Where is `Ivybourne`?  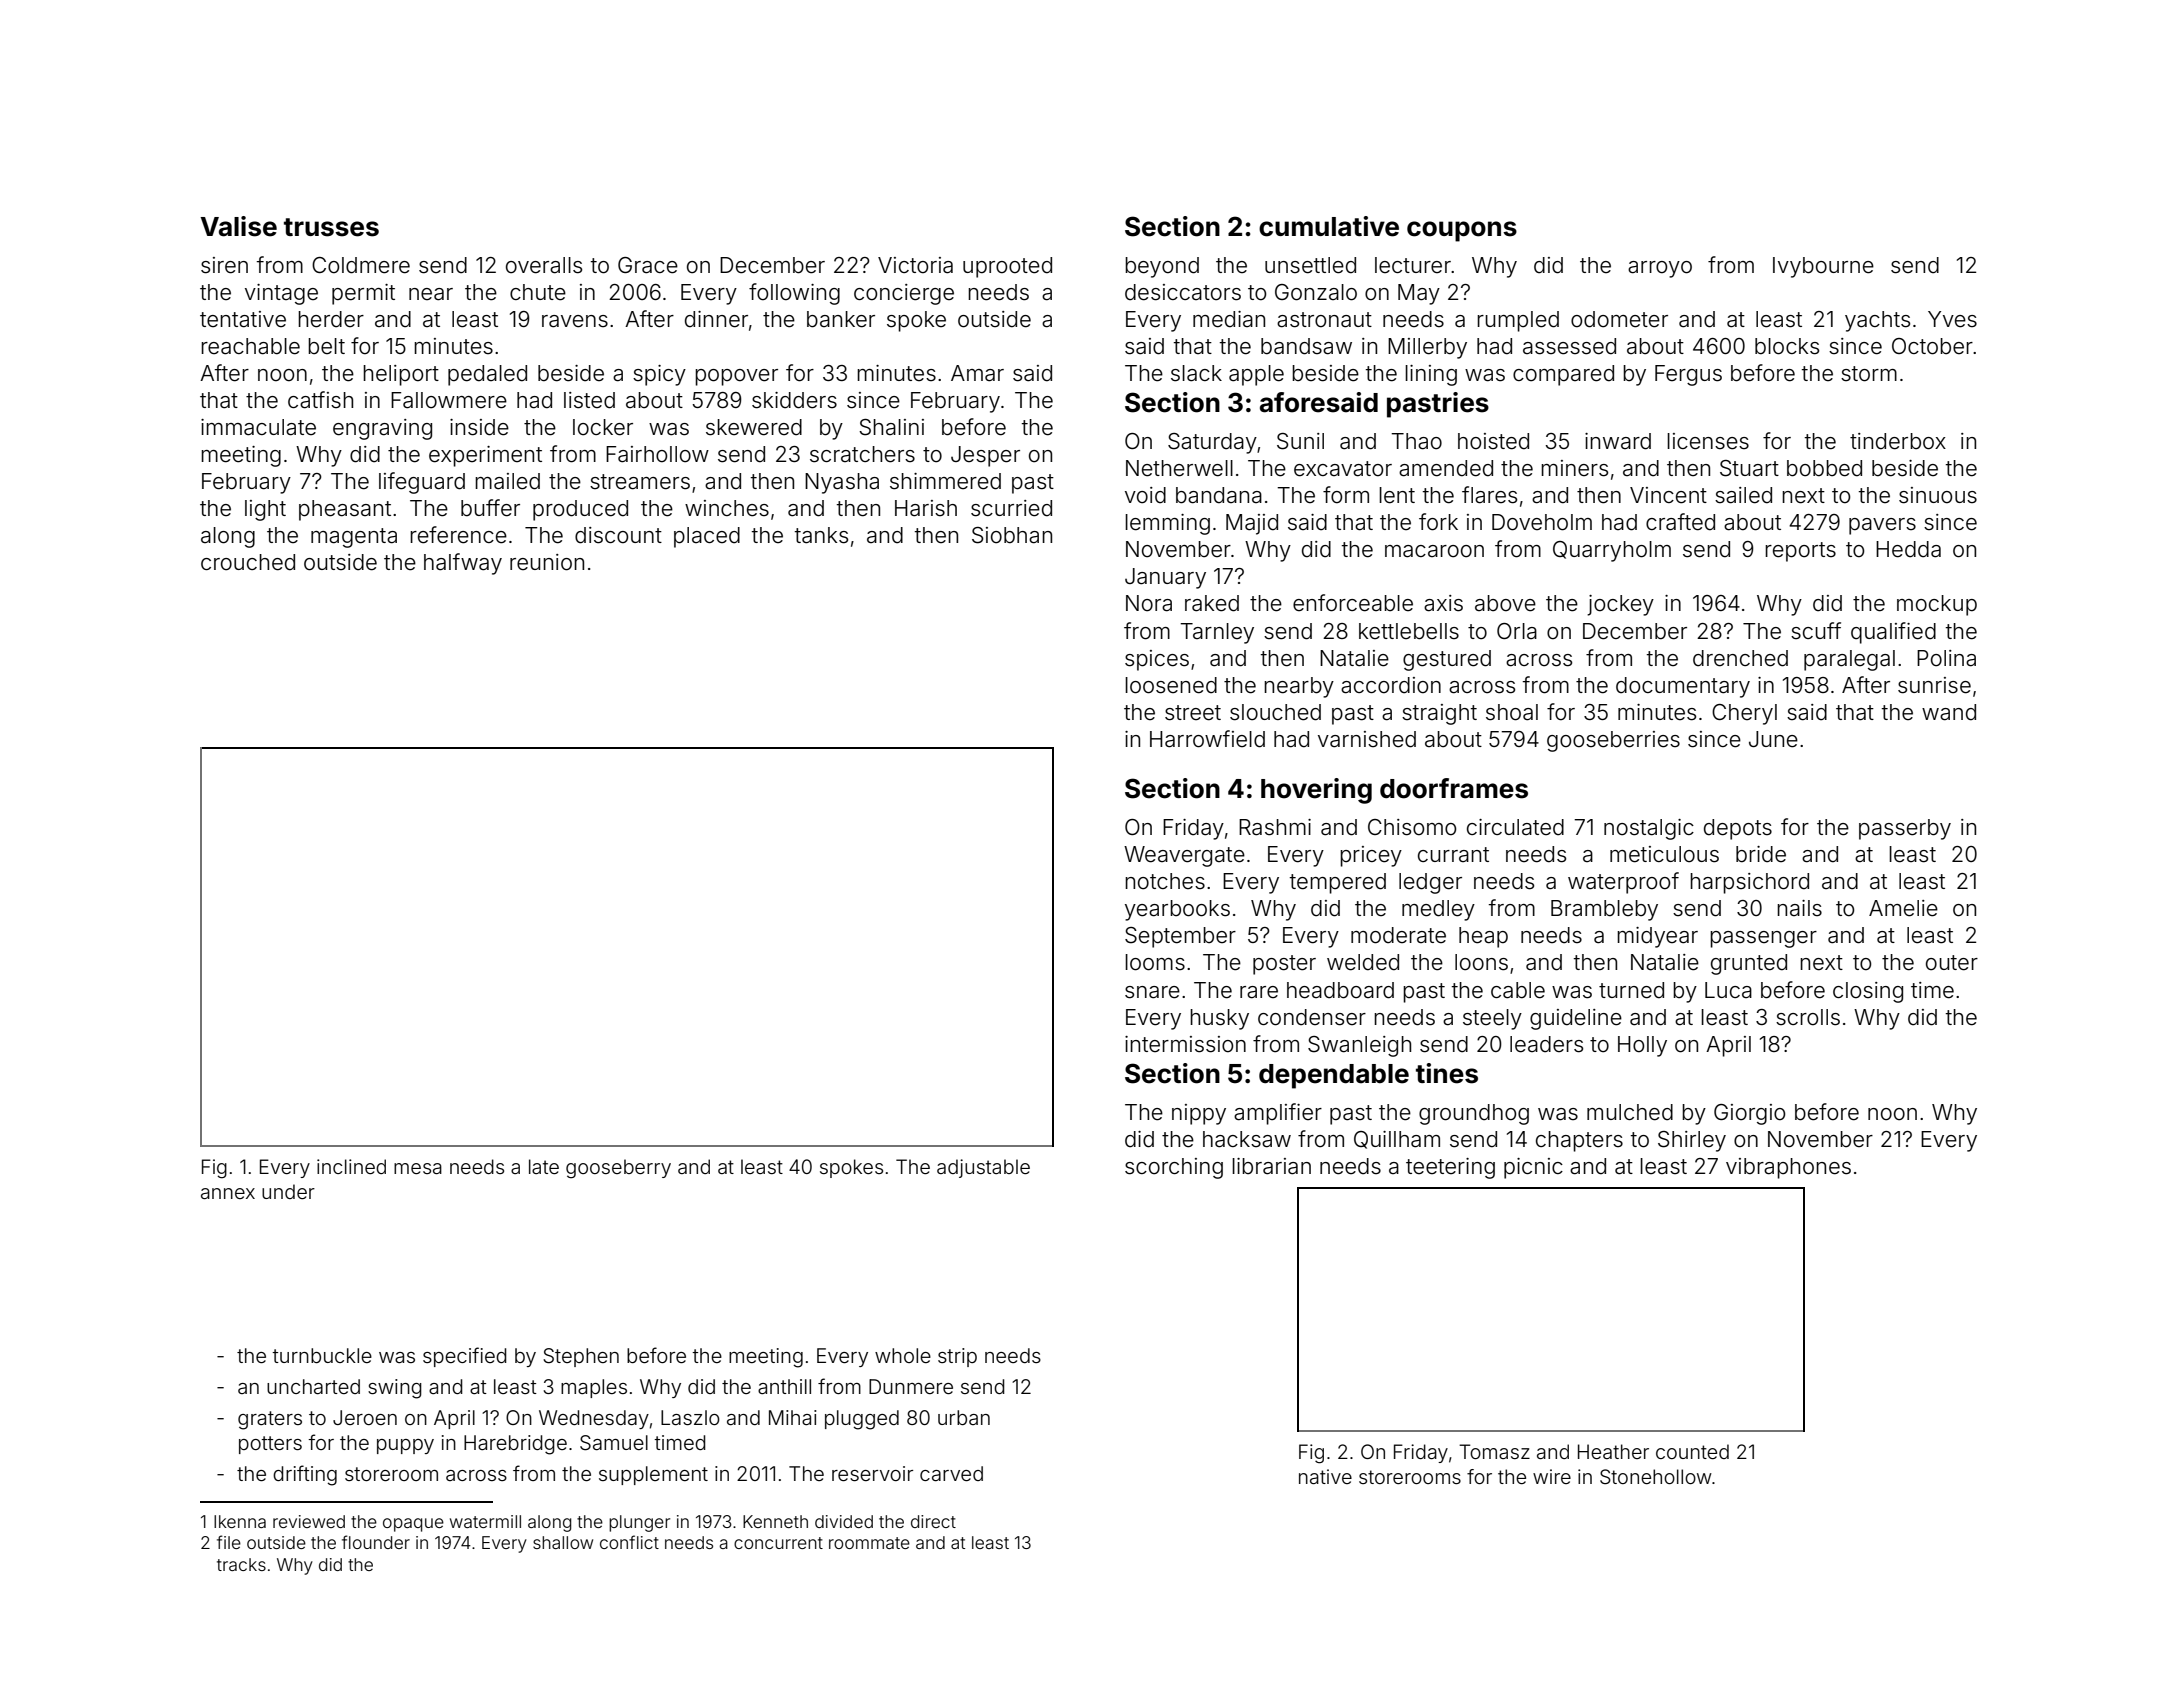
Ivybourne is located at coordinates (1823, 267).
